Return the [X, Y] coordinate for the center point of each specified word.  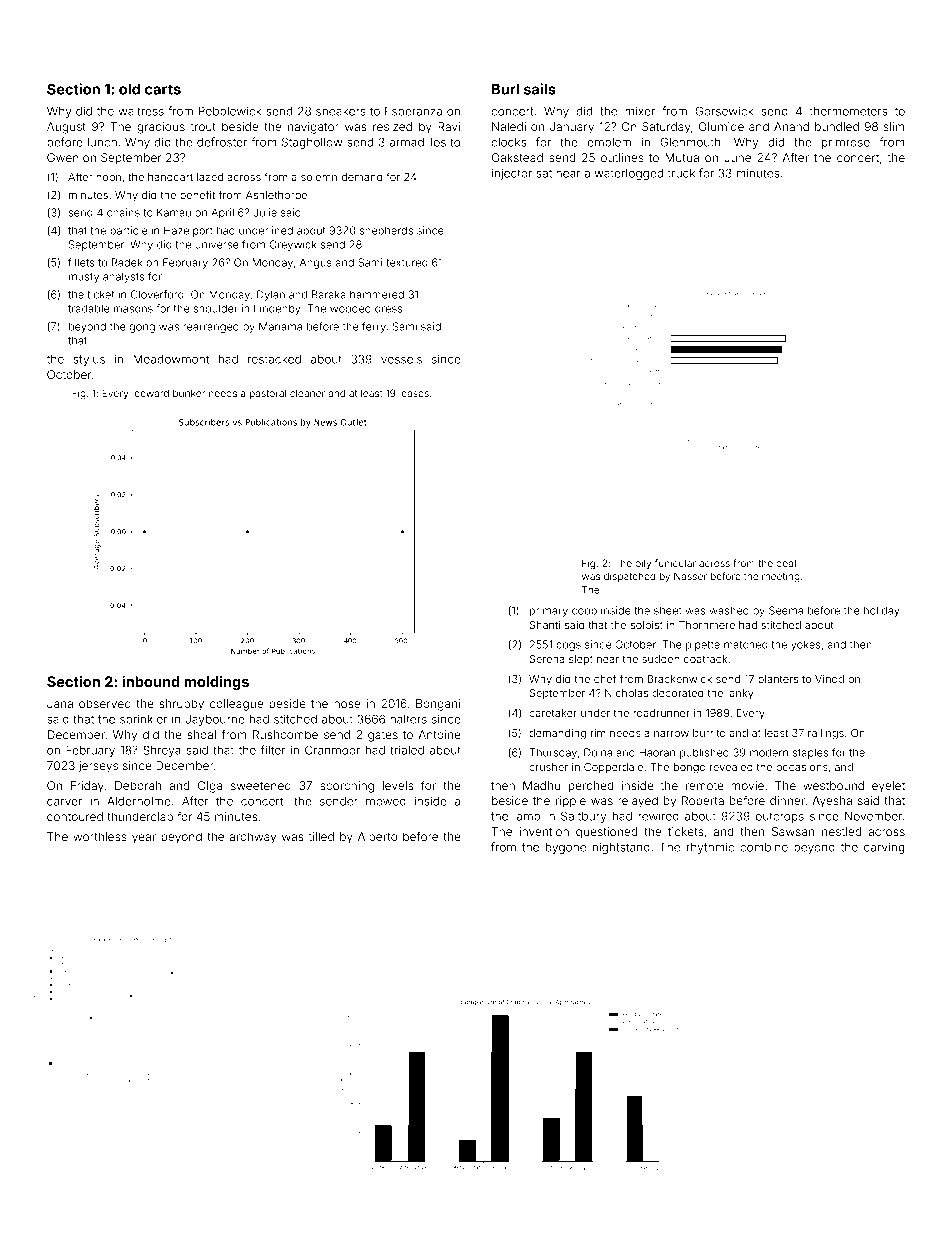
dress [389, 309]
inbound [151, 681]
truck [681, 173]
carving [884, 848]
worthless [100, 836]
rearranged [211, 327]
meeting [781, 577]
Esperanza [413, 112]
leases [414, 393]
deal [786, 563]
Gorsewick [724, 111]
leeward [150, 393]
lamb [527, 816]
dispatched [629, 577]
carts [163, 89]
